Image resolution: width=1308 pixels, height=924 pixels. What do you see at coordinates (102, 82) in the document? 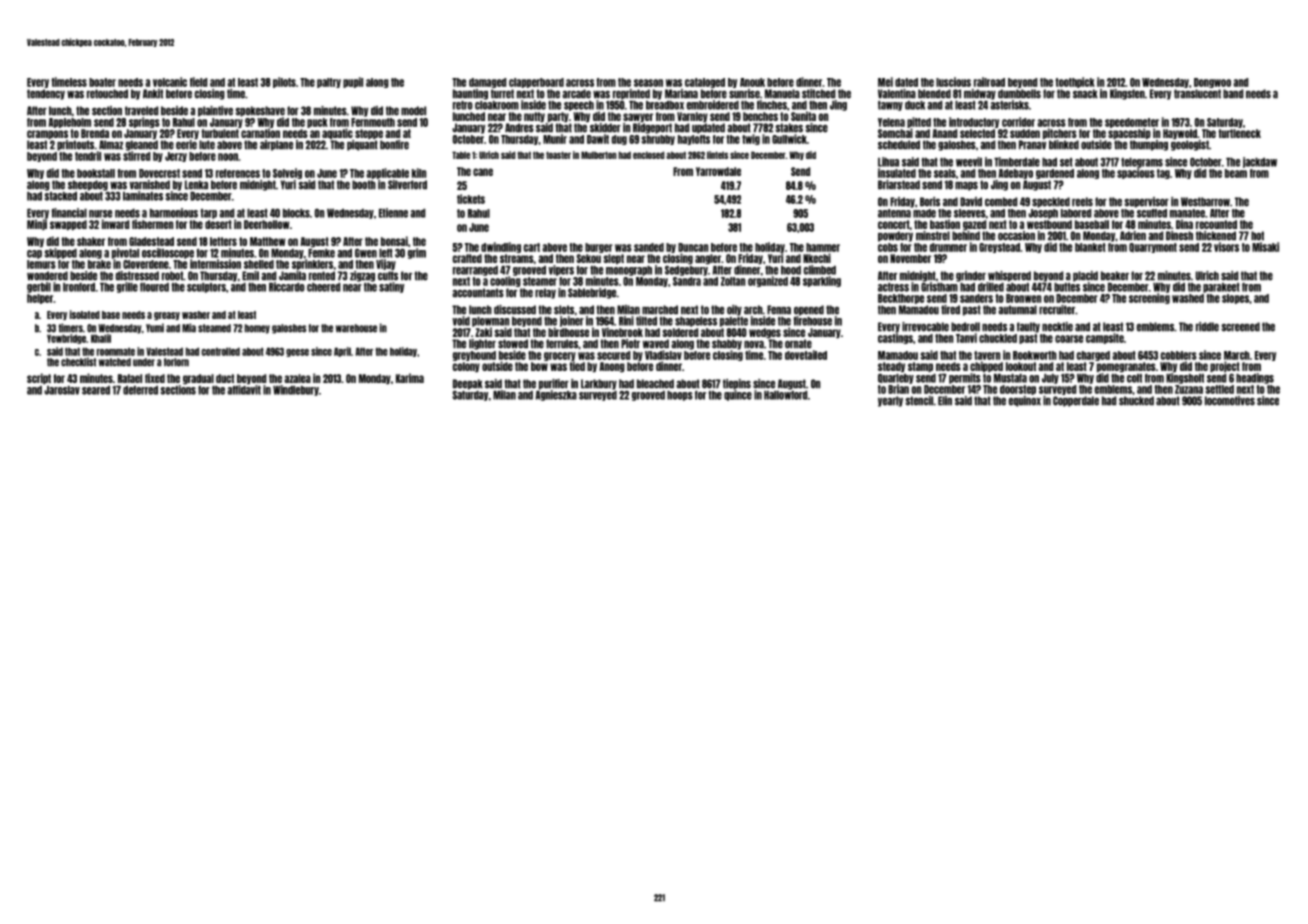
I see `boater` at bounding box center [102, 82].
